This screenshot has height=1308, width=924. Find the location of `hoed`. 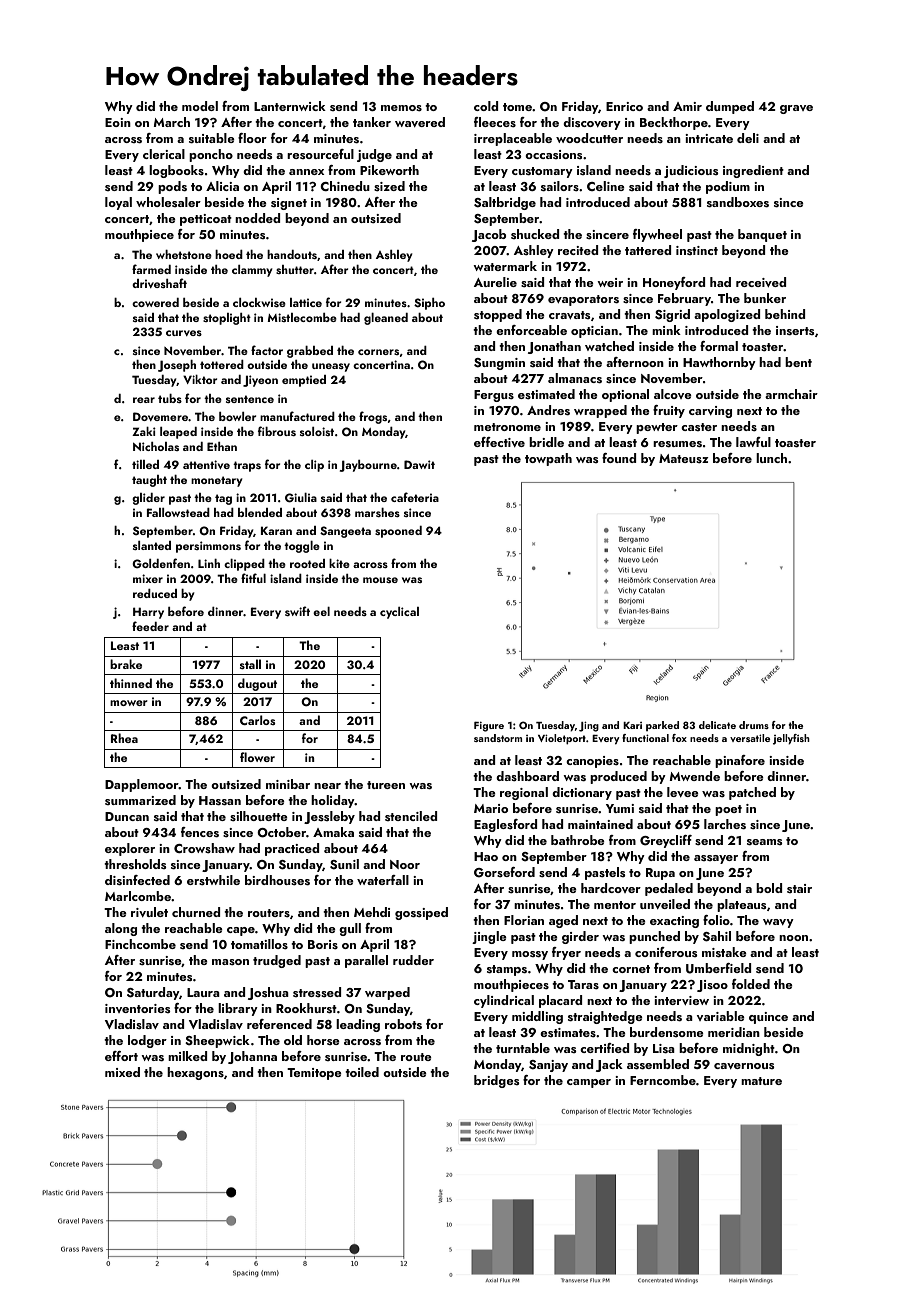

hoed is located at coordinates (229, 254).
